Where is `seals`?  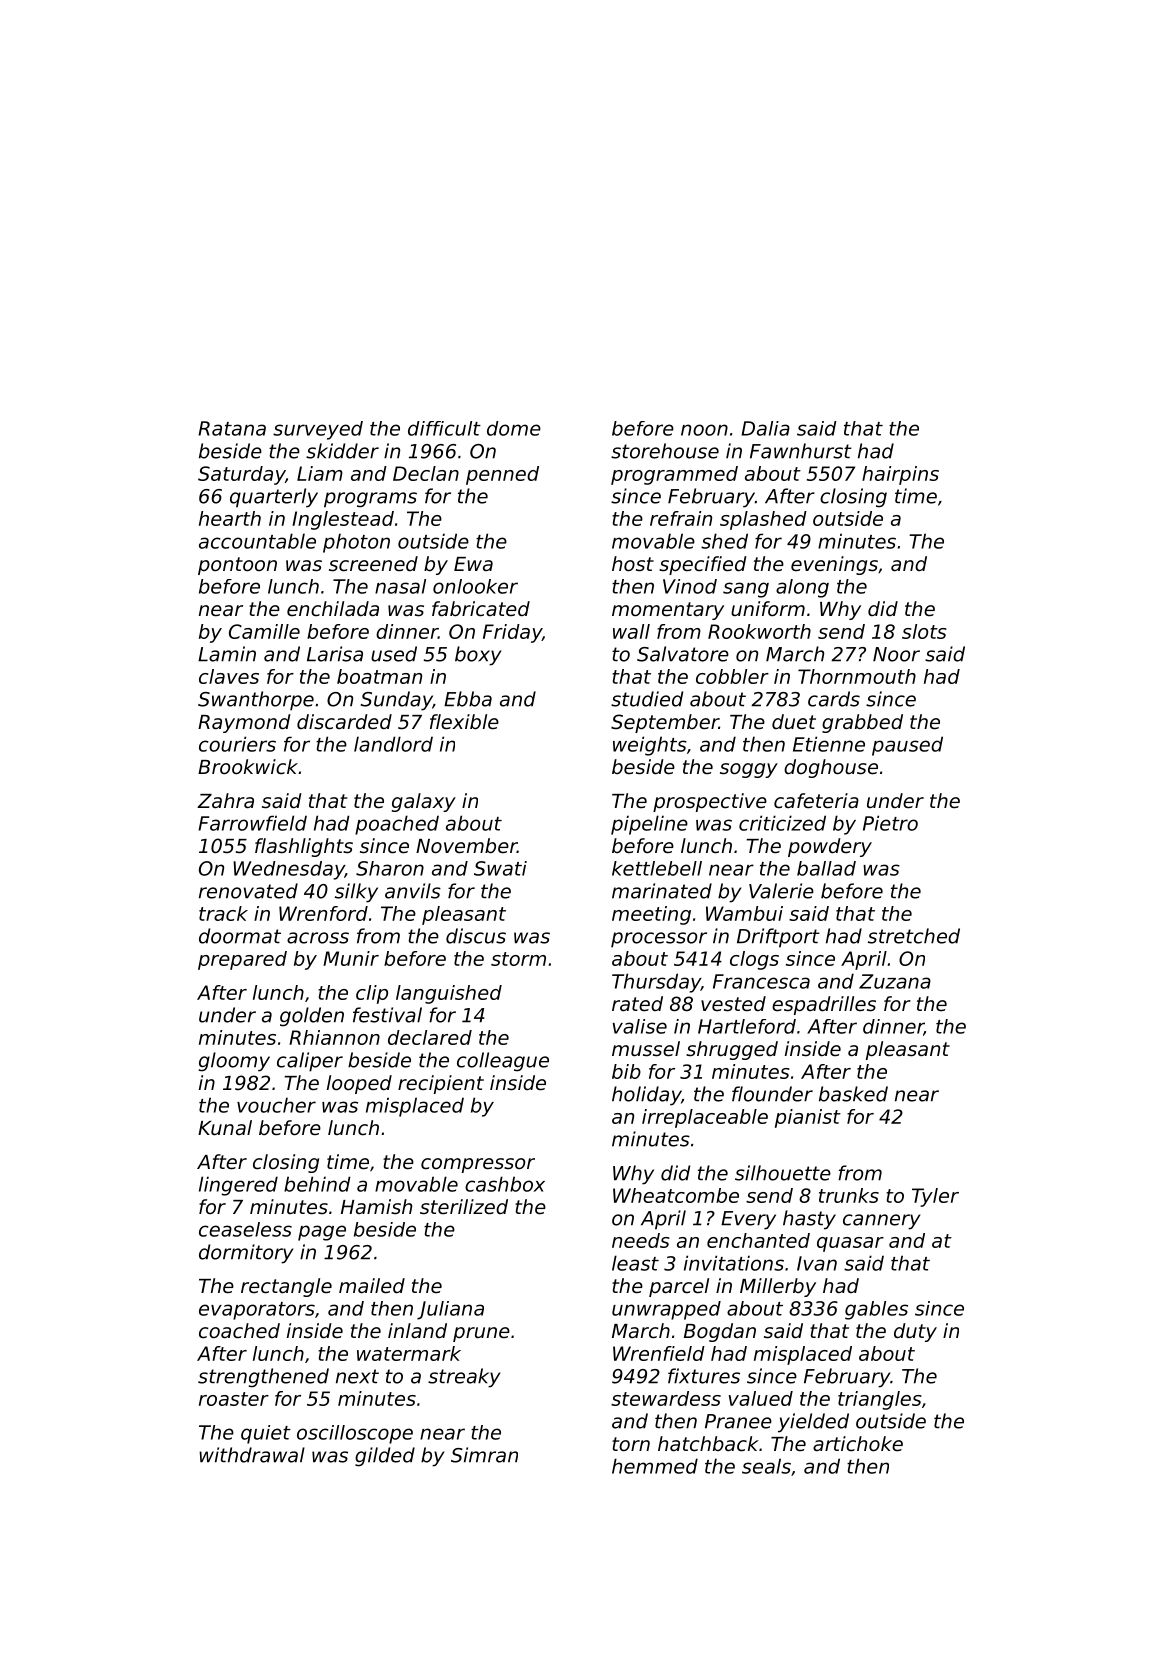
seals is located at coordinates (766, 1466).
